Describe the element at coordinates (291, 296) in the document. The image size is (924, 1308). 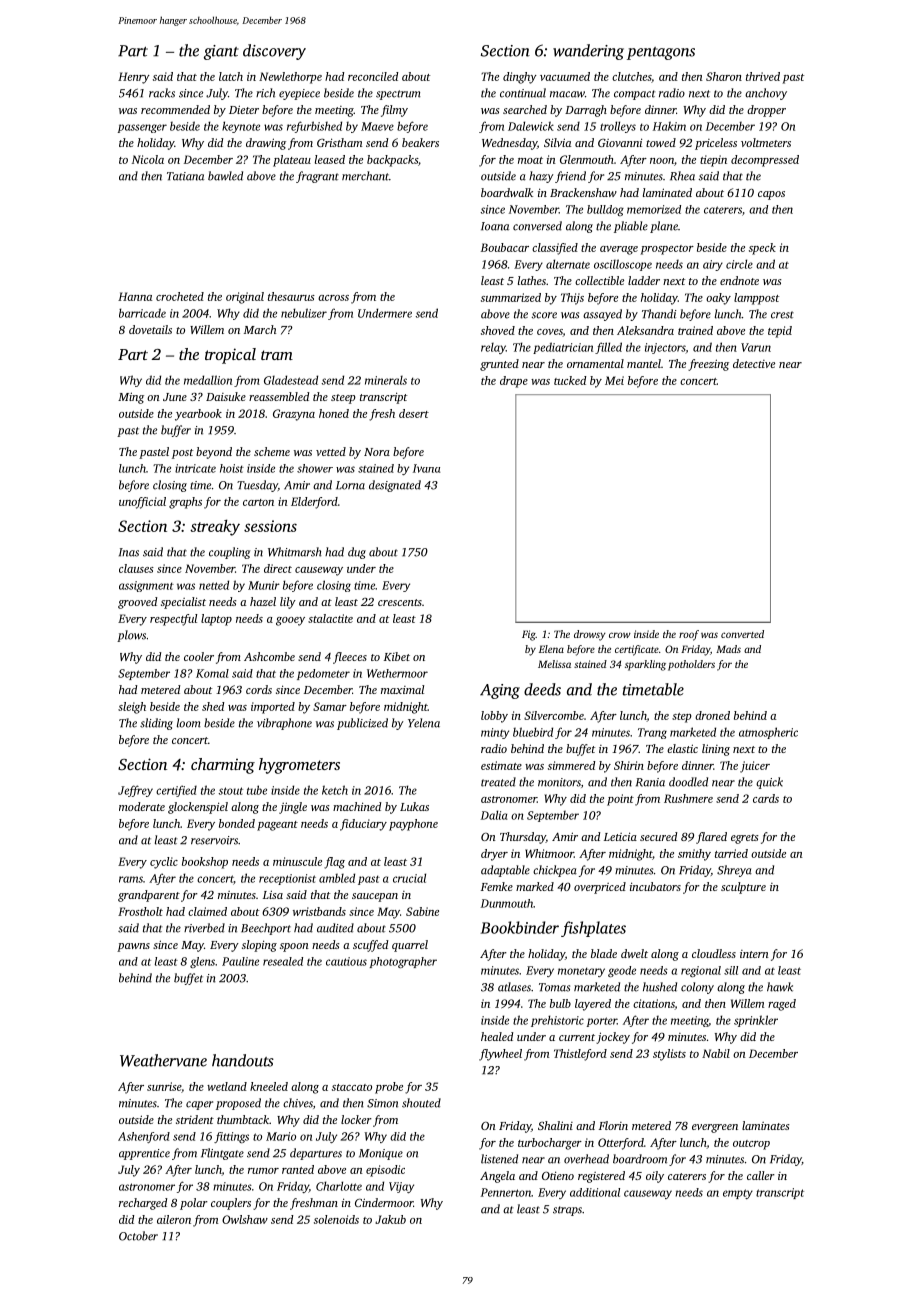
I see `thesaurus` at that location.
